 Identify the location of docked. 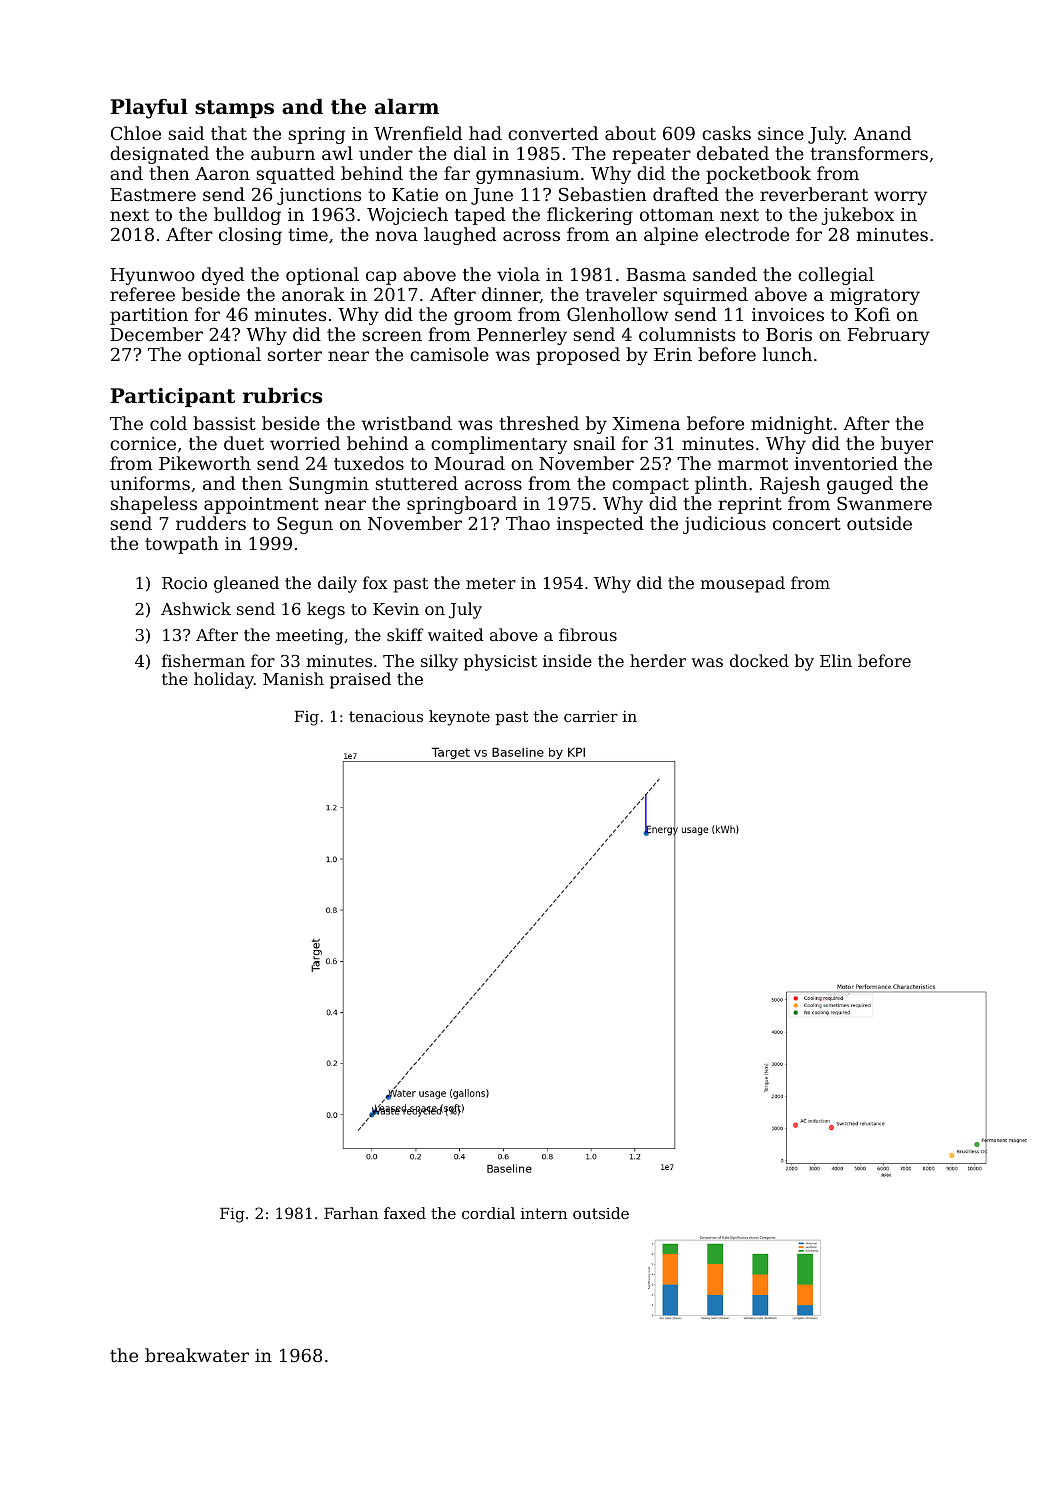
(759, 660).
